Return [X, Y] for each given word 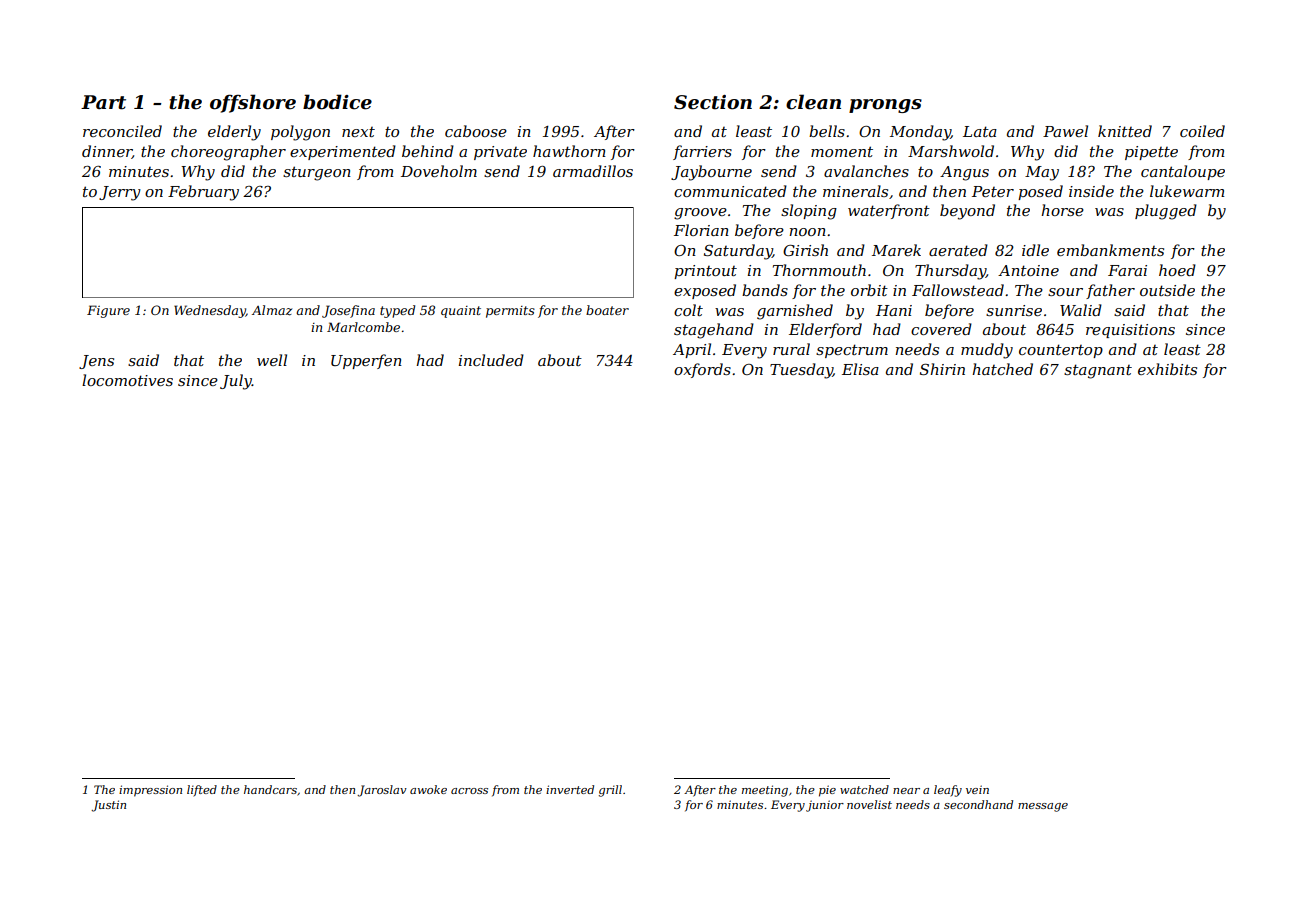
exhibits [1167, 369]
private [500, 153]
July [236, 382]
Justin [108, 806]
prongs [885, 106]
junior [825, 806]
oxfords [702, 370]
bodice [337, 102]
